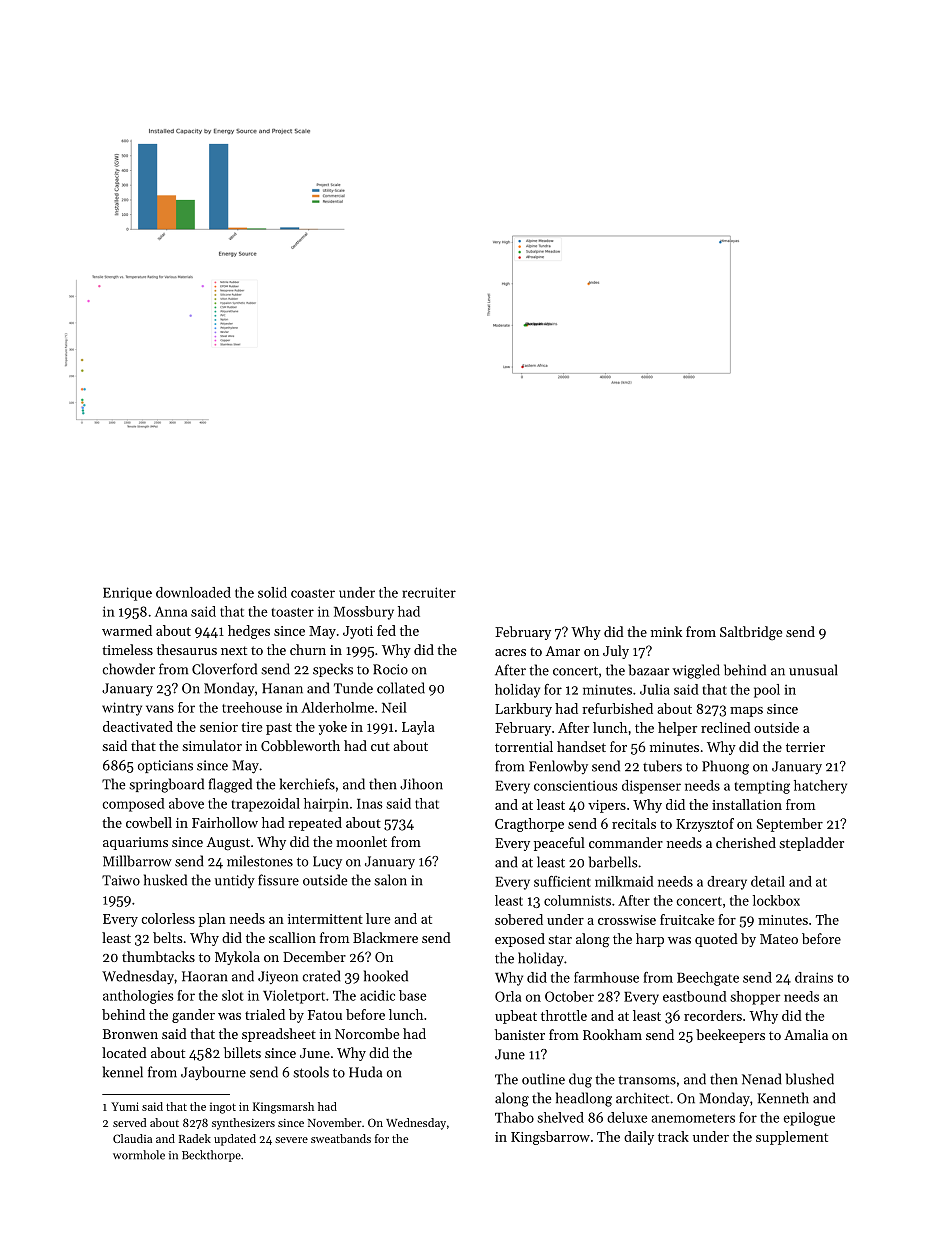  Describe the element at coordinates (390, 880) in the document. I see `salon` at that location.
